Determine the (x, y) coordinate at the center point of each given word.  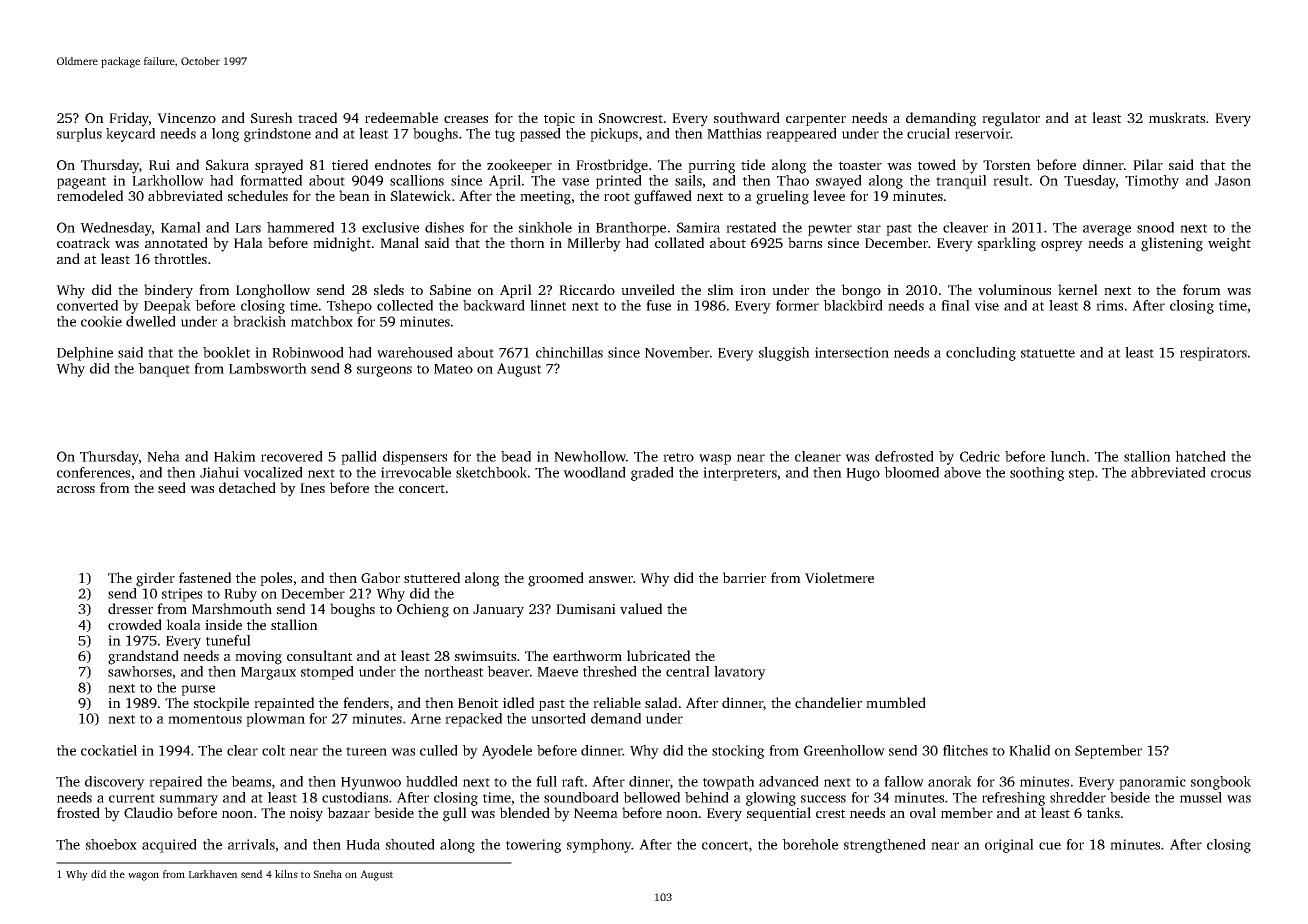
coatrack (83, 242)
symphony (599, 846)
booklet (227, 352)
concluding (981, 354)
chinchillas (569, 352)
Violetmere (839, 577)
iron (753, 290)
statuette (1048, 353)
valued (641, 608)
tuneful (228, 640)
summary (189, 800)
